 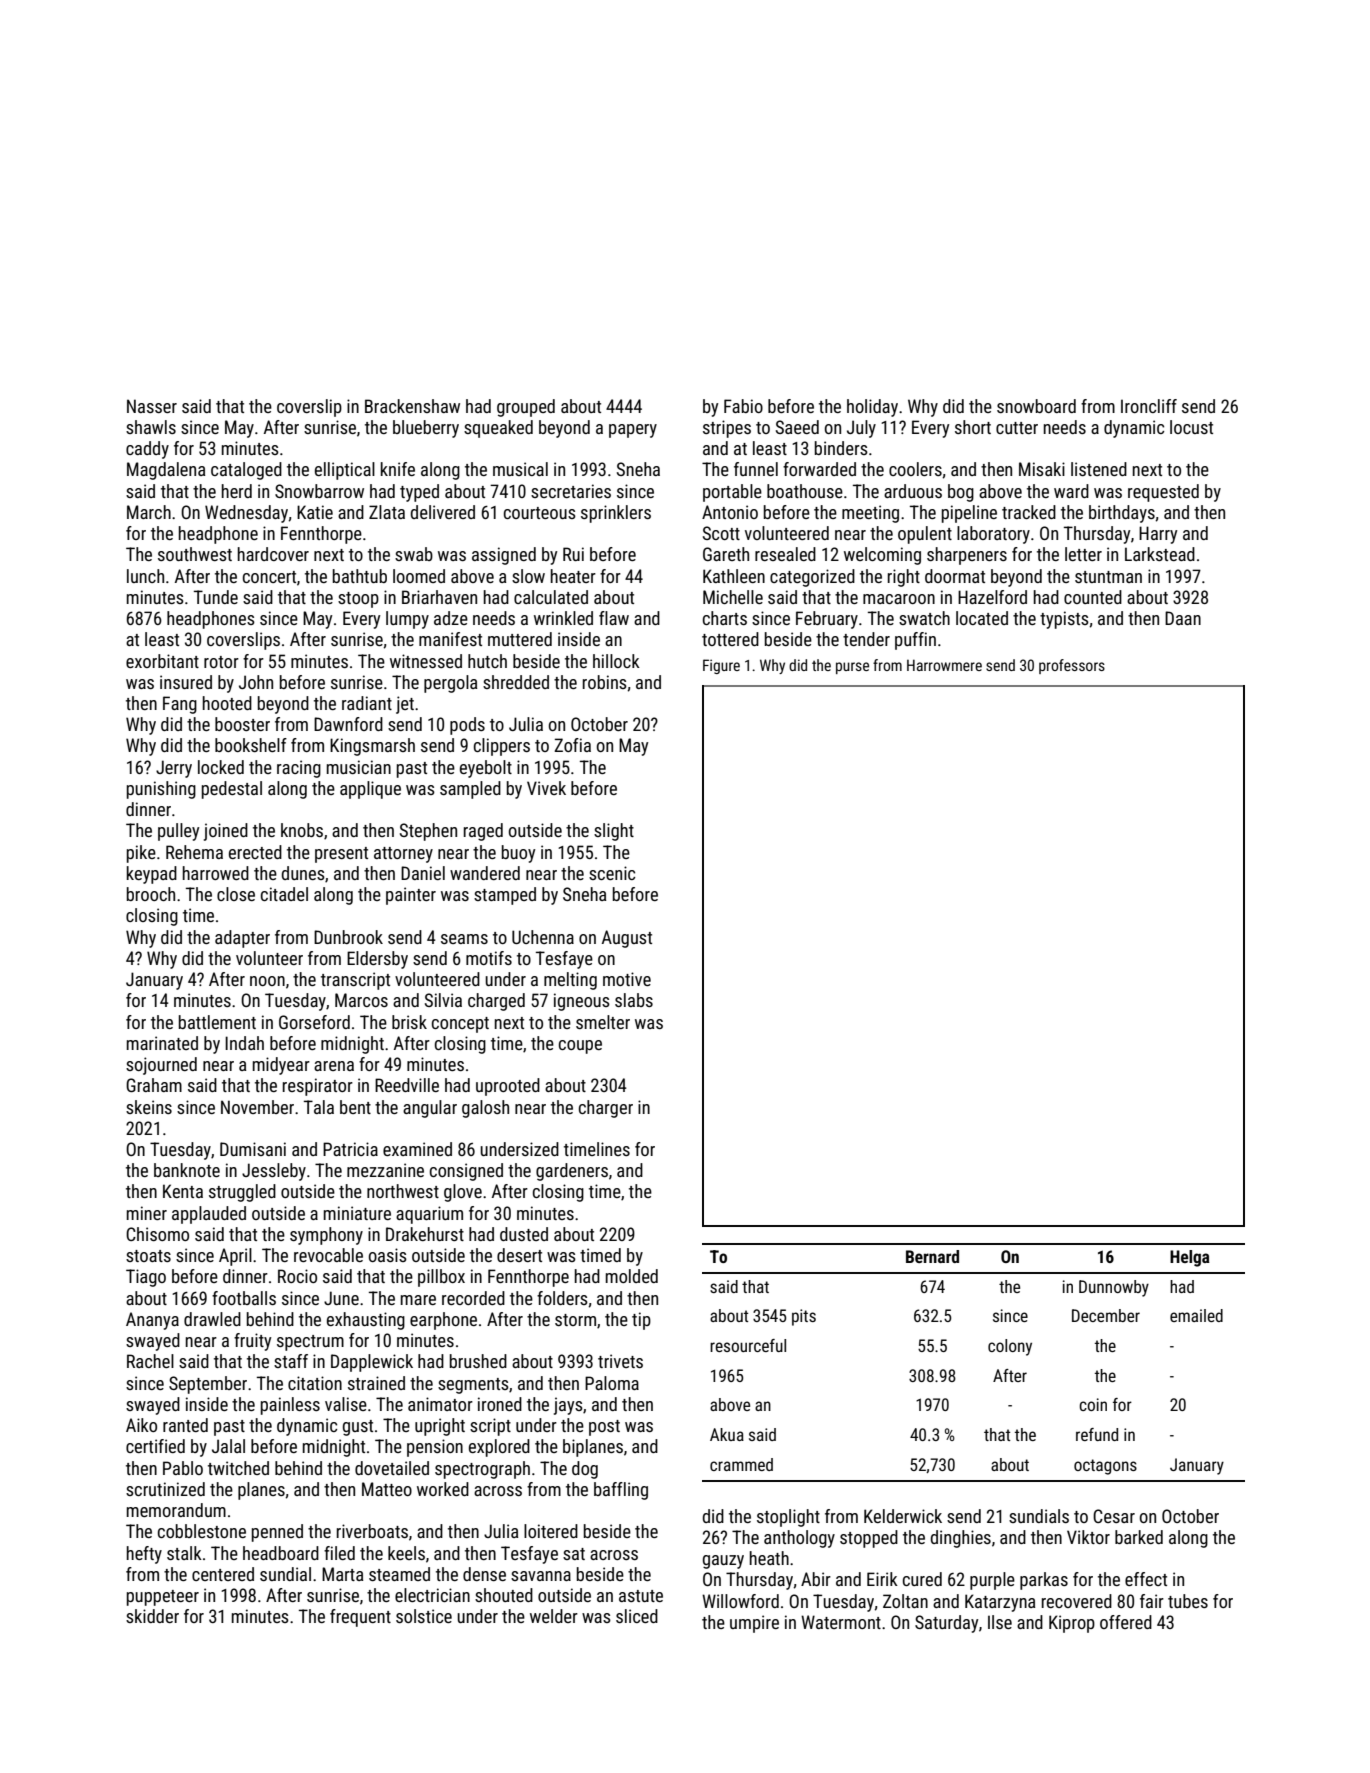 What do you see at coordinates (932, 1256) in the page?
I see `Bernard` at bounding box center [932, 1256].
